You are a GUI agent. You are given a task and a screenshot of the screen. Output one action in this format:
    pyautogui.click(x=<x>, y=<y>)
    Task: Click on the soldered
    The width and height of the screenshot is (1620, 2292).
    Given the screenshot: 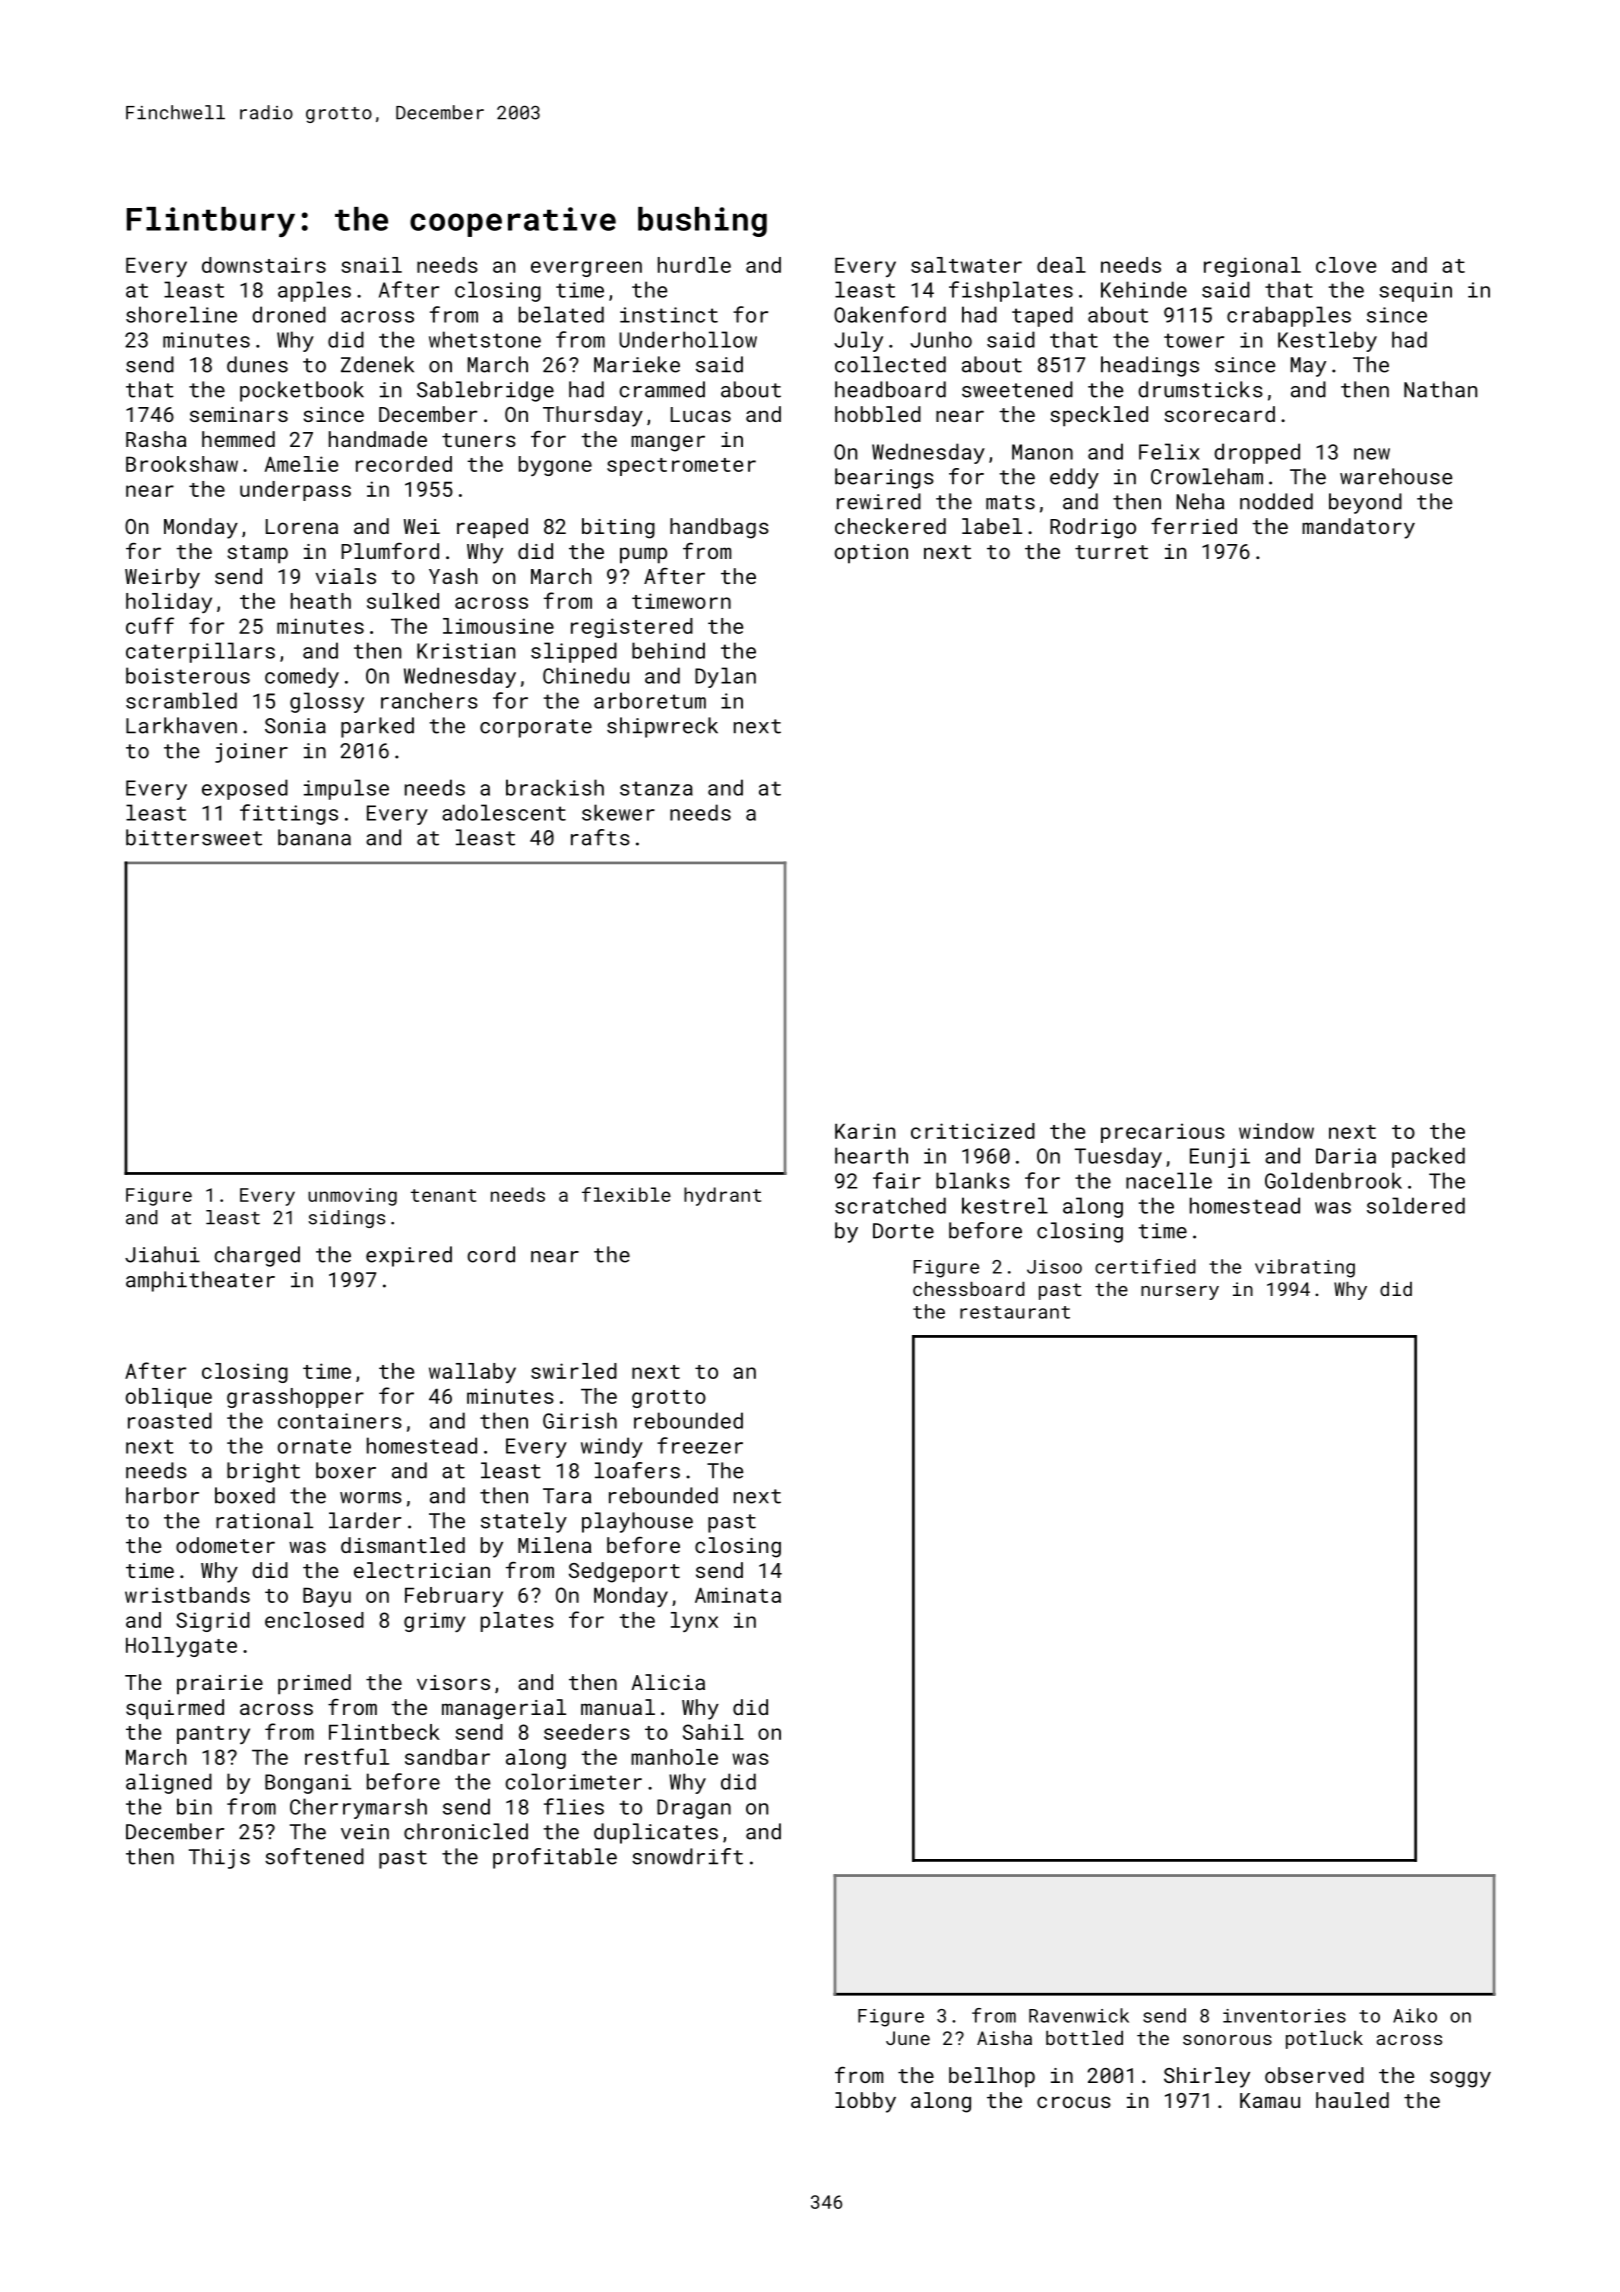 What is the action you would take?
    pyautogui.click(x=1416, y=1205)
